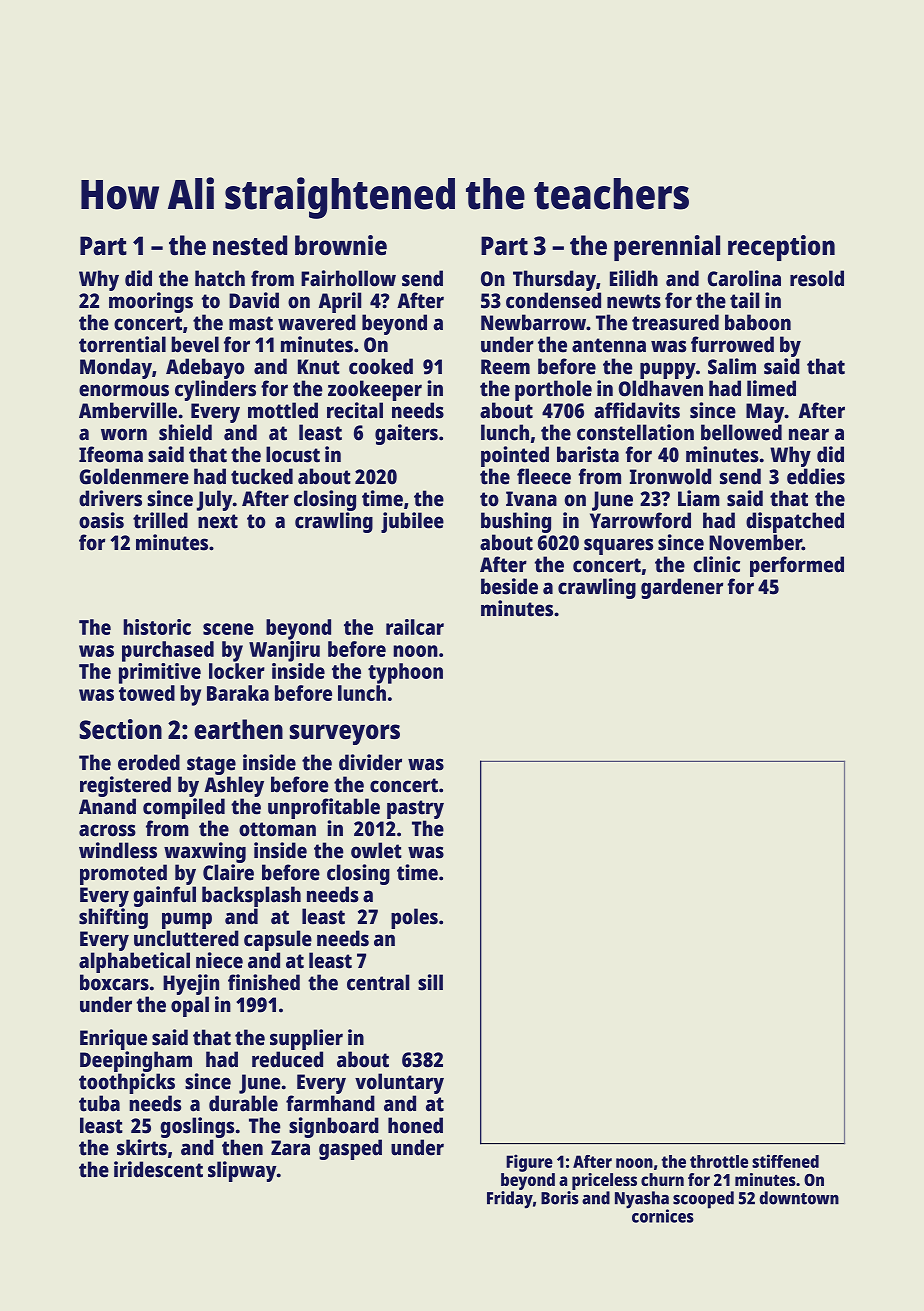 This page has width=924, height=1311. What do you see at coordinates (618, 546) in the page?
I see `squares` at bounding box center [618, 546].
